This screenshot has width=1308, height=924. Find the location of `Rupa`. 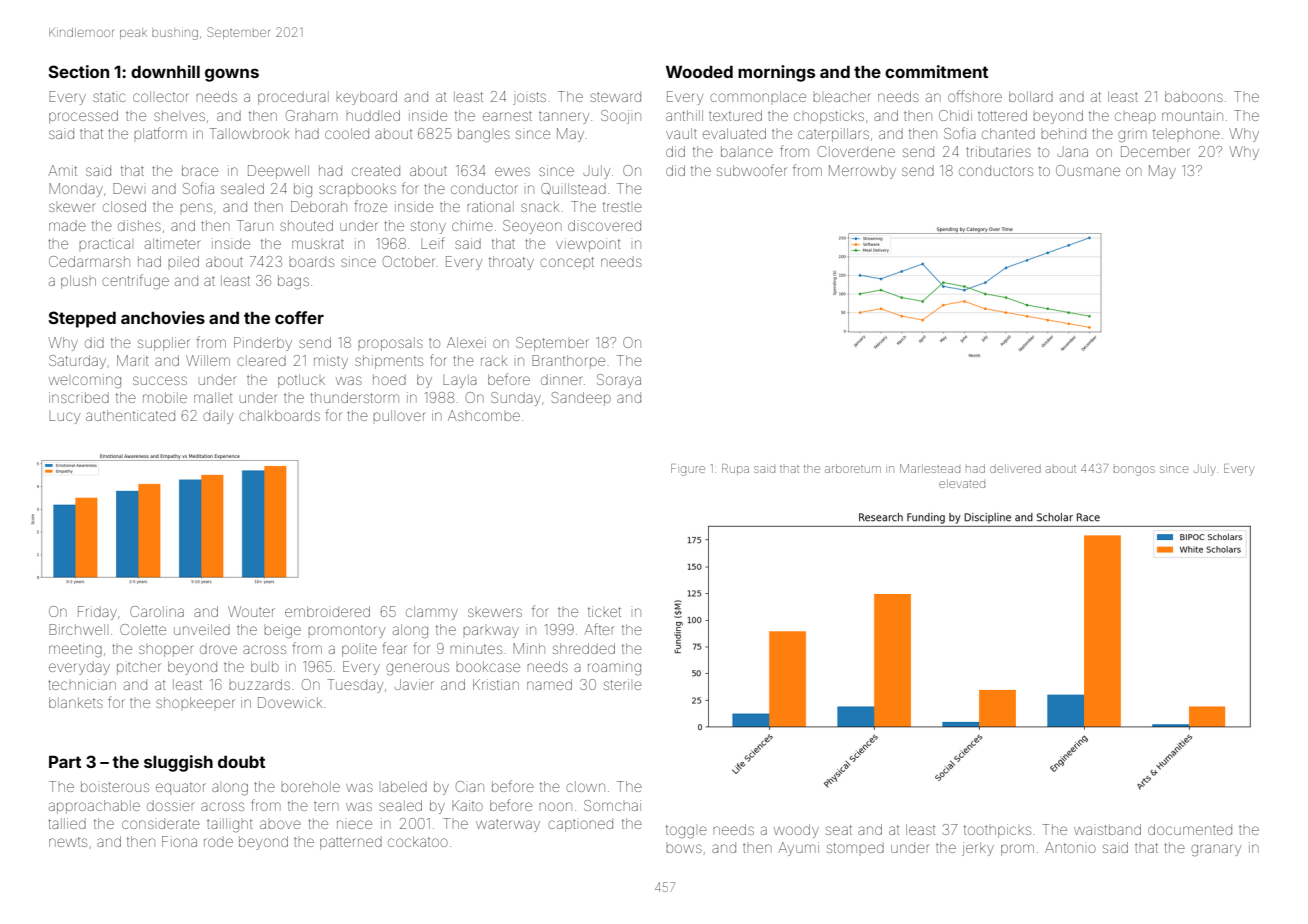

Rupa is located at coordinates (735, 469).
